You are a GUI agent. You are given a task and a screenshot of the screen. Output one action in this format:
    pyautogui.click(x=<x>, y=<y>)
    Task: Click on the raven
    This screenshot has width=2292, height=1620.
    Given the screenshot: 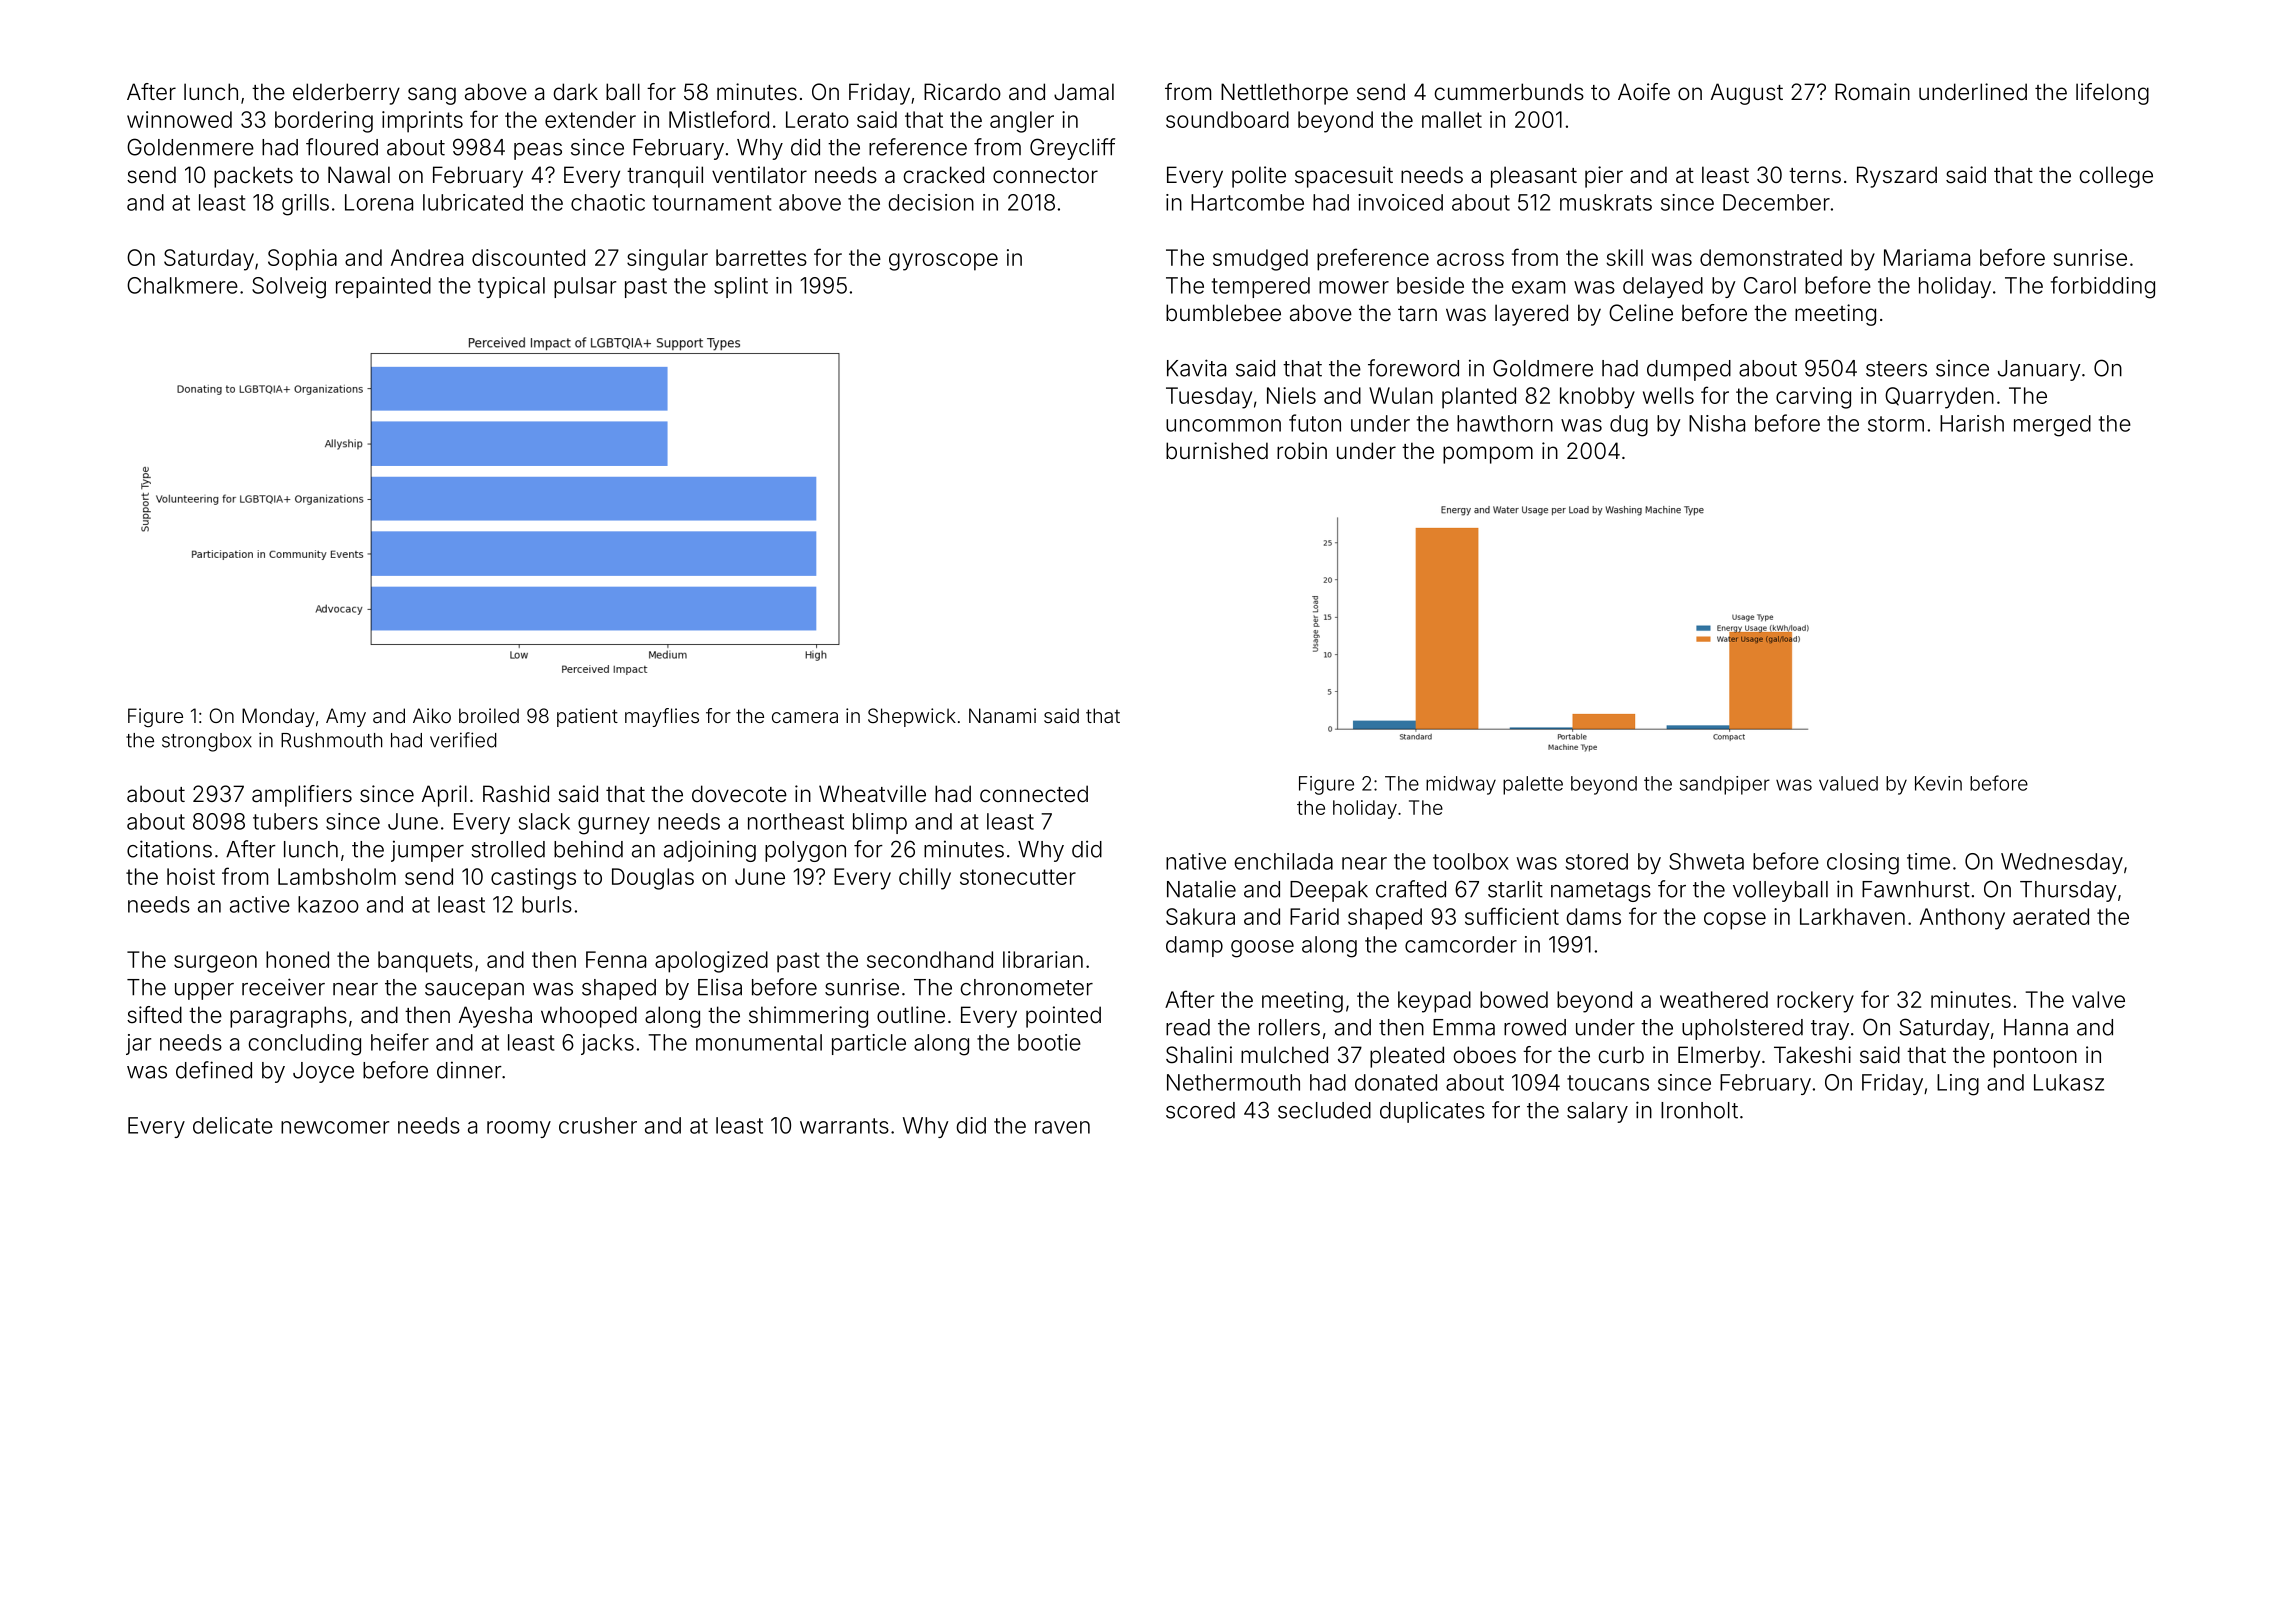 What is the action you would take?
    pyautogui.click(x=1062, y=1127)
